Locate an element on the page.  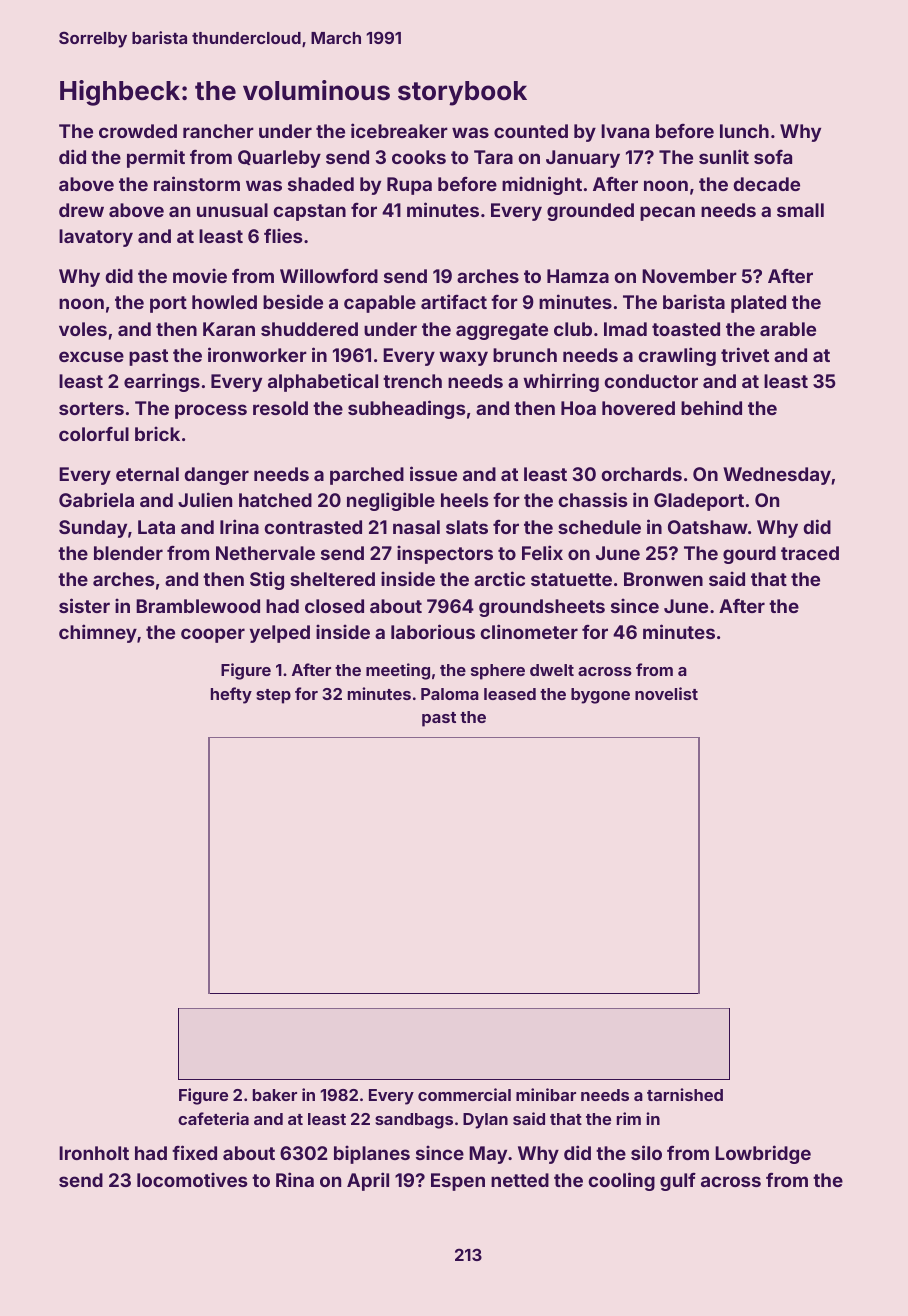
Hoa is located at coordinates (578, 408).
